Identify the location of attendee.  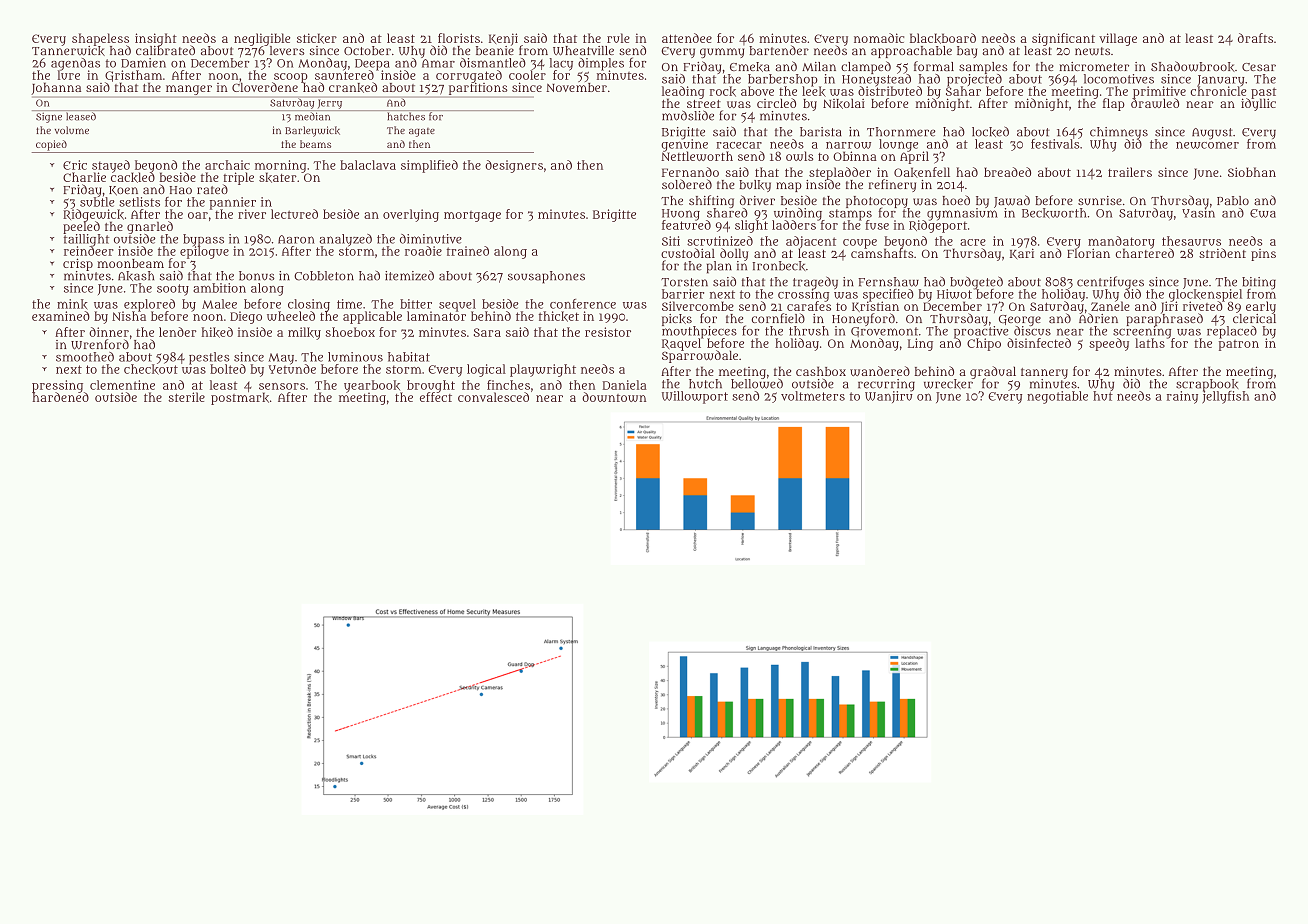
(687, 38).
